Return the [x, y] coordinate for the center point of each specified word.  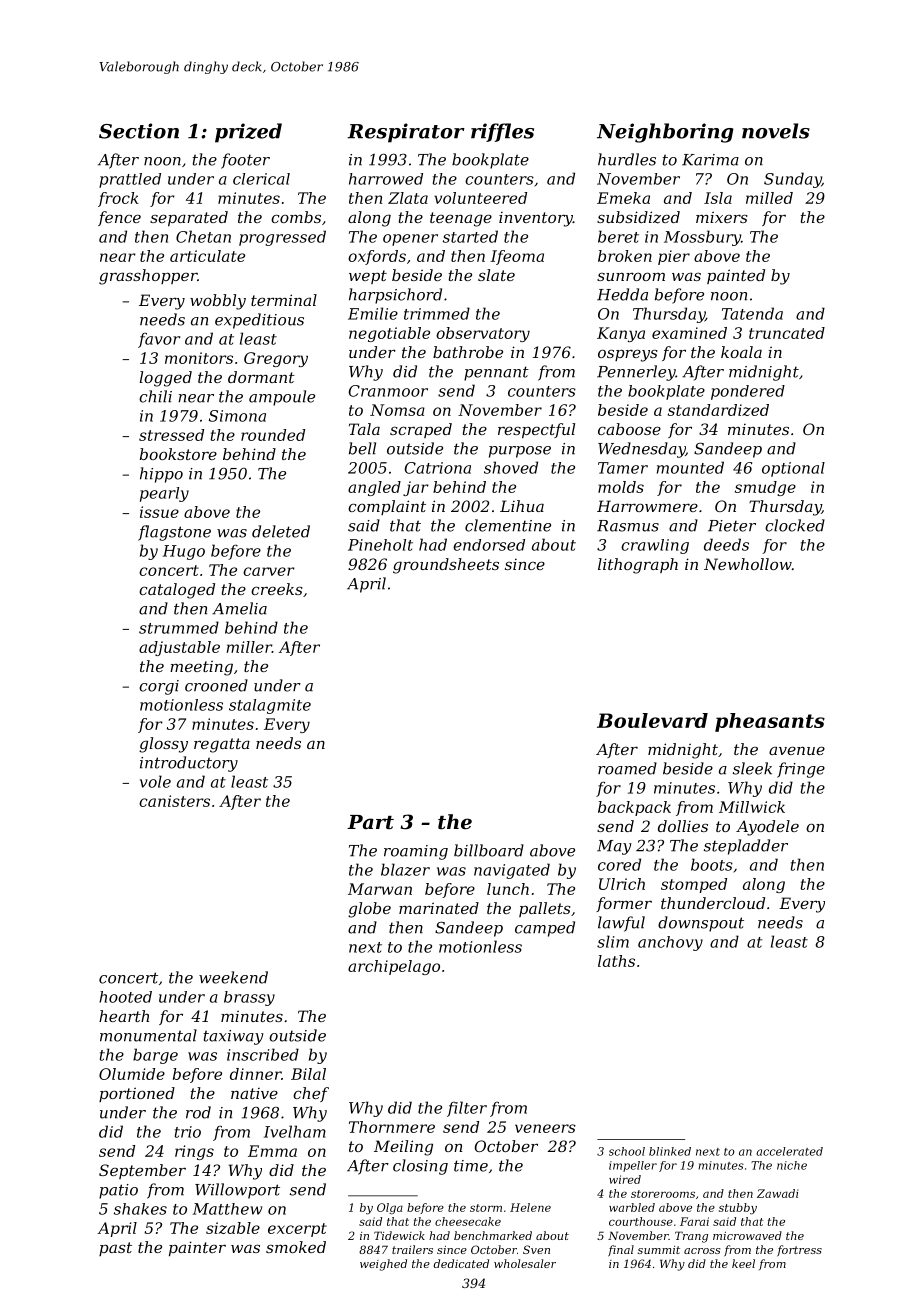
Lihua [522, 506]
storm [486, 1208]
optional [793, 469]
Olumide [132, 1074]
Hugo [184, 552]
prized [248, 133]
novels [776, 131]
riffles [502, 132]
